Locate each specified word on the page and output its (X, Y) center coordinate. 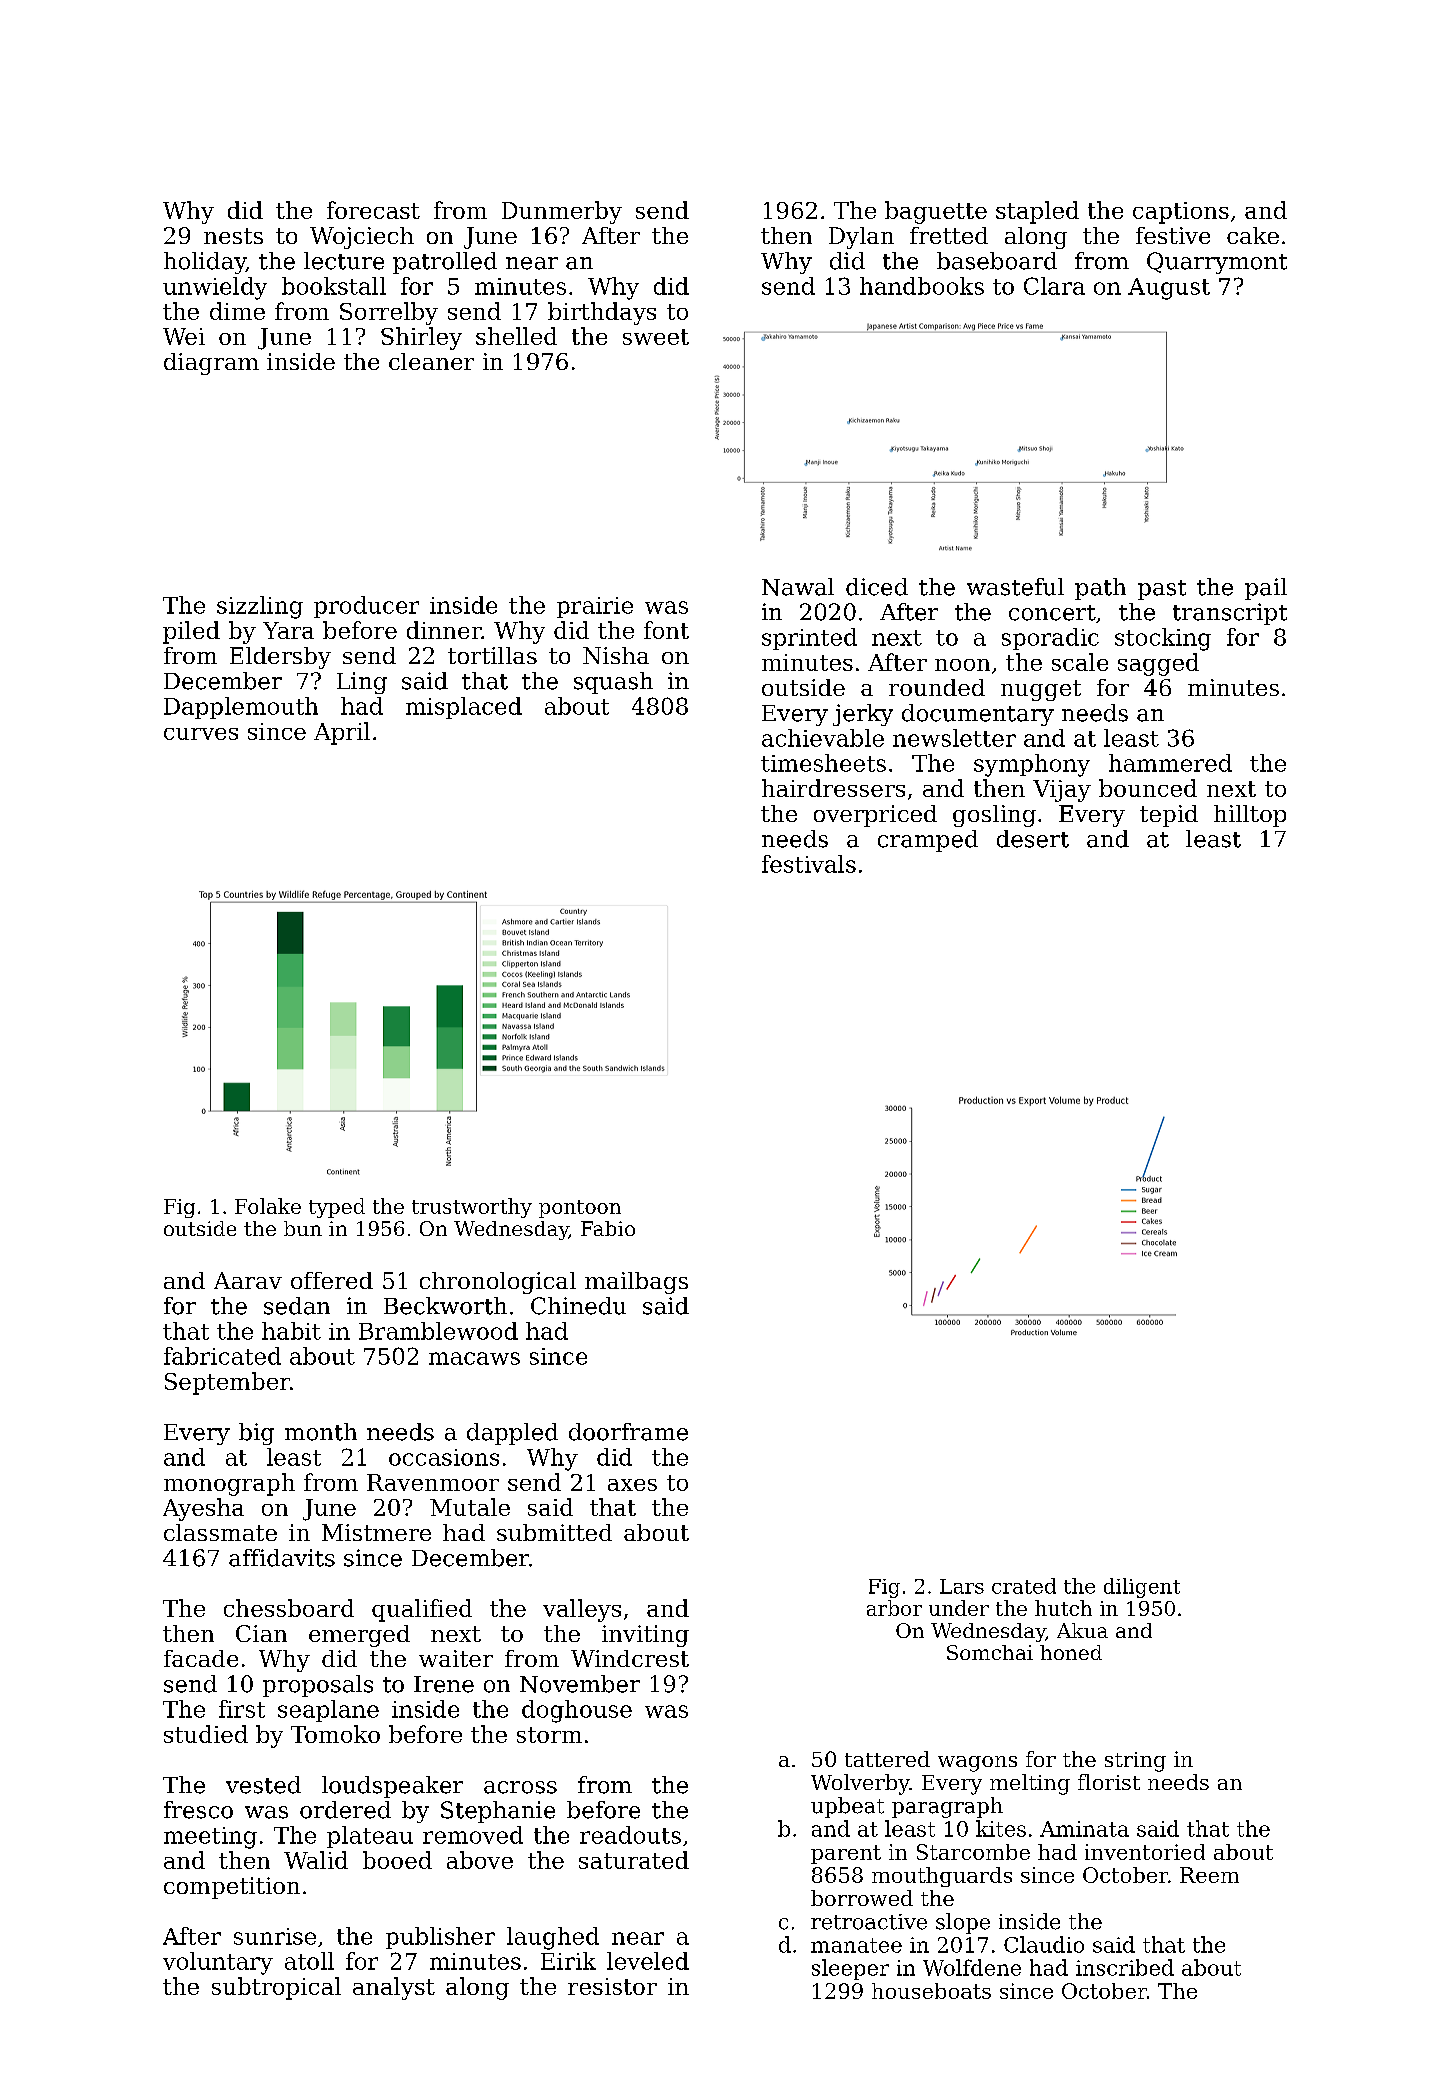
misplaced (464, 708)
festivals (809, 864)
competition (232, 1888)
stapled (1037, 212)
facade (201, 1658)
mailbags (636, 1283)
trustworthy (472, 1208)
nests (233, 236)
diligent (1142, 1588)
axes (632, 1485)
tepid (1169, 816)
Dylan (861, 238)
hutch (1063, 1608)
